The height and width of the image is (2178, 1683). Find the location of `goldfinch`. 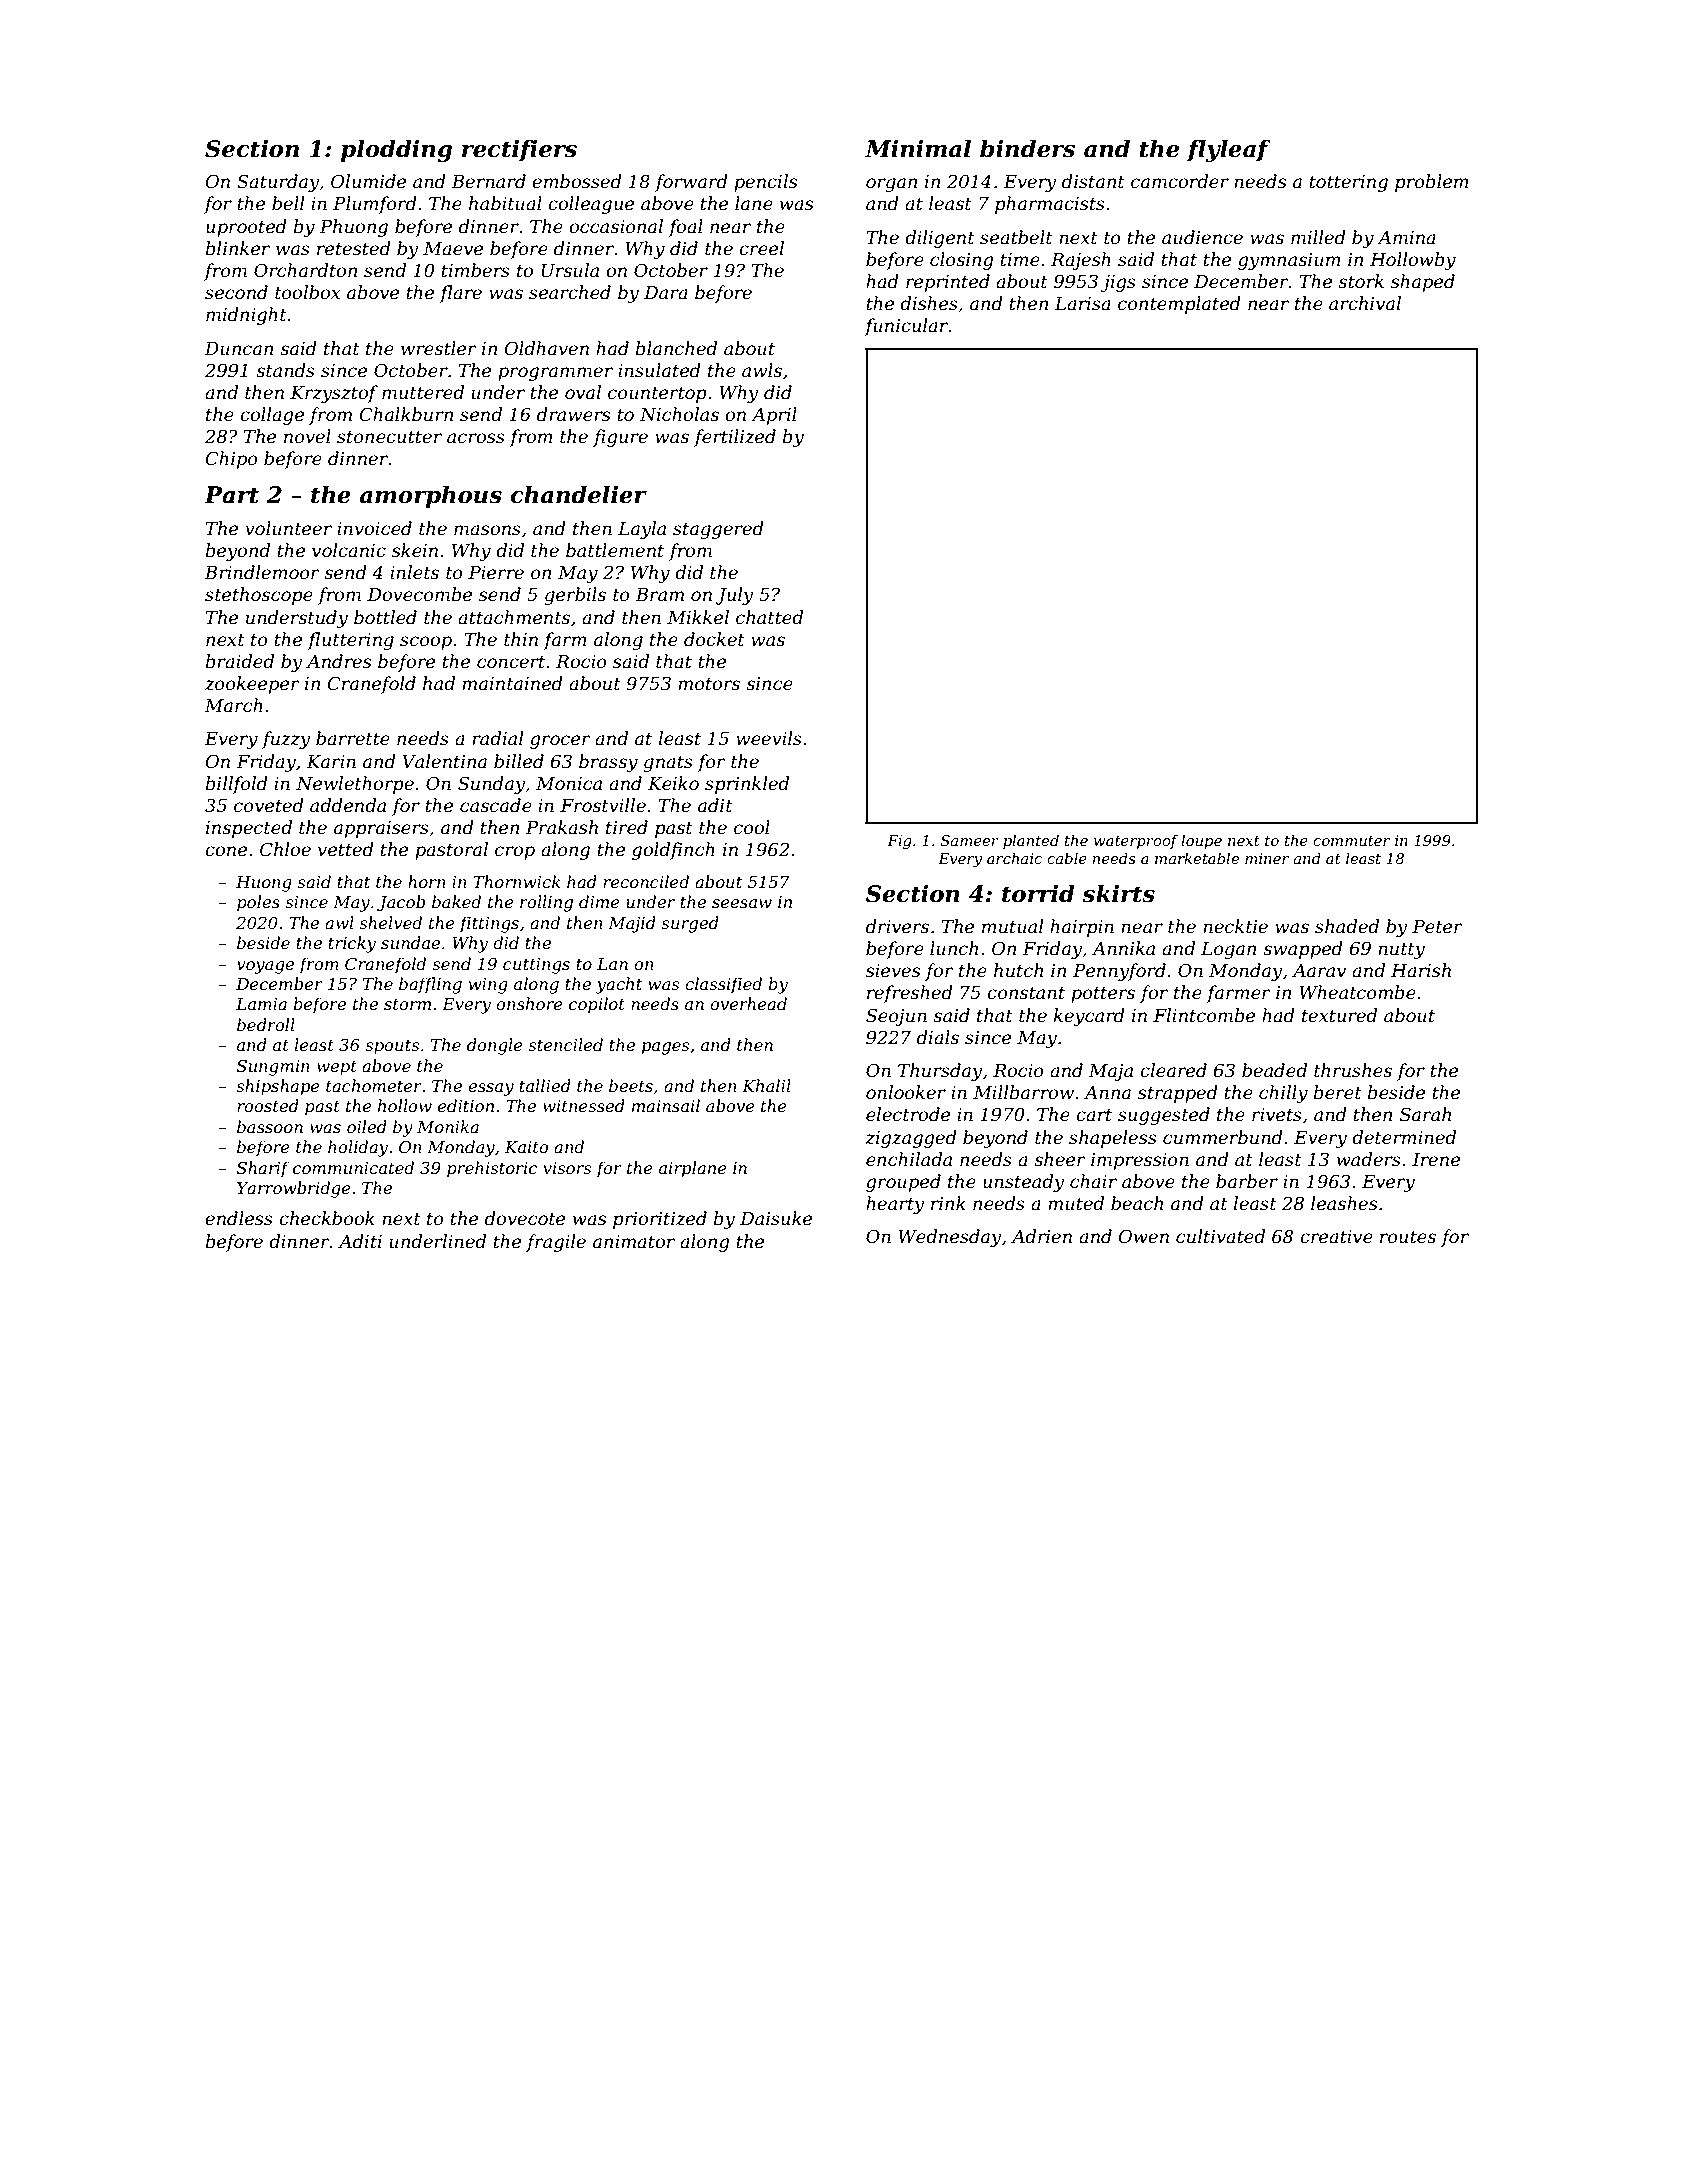

goldfinch is located at coordinates (673, 851).
